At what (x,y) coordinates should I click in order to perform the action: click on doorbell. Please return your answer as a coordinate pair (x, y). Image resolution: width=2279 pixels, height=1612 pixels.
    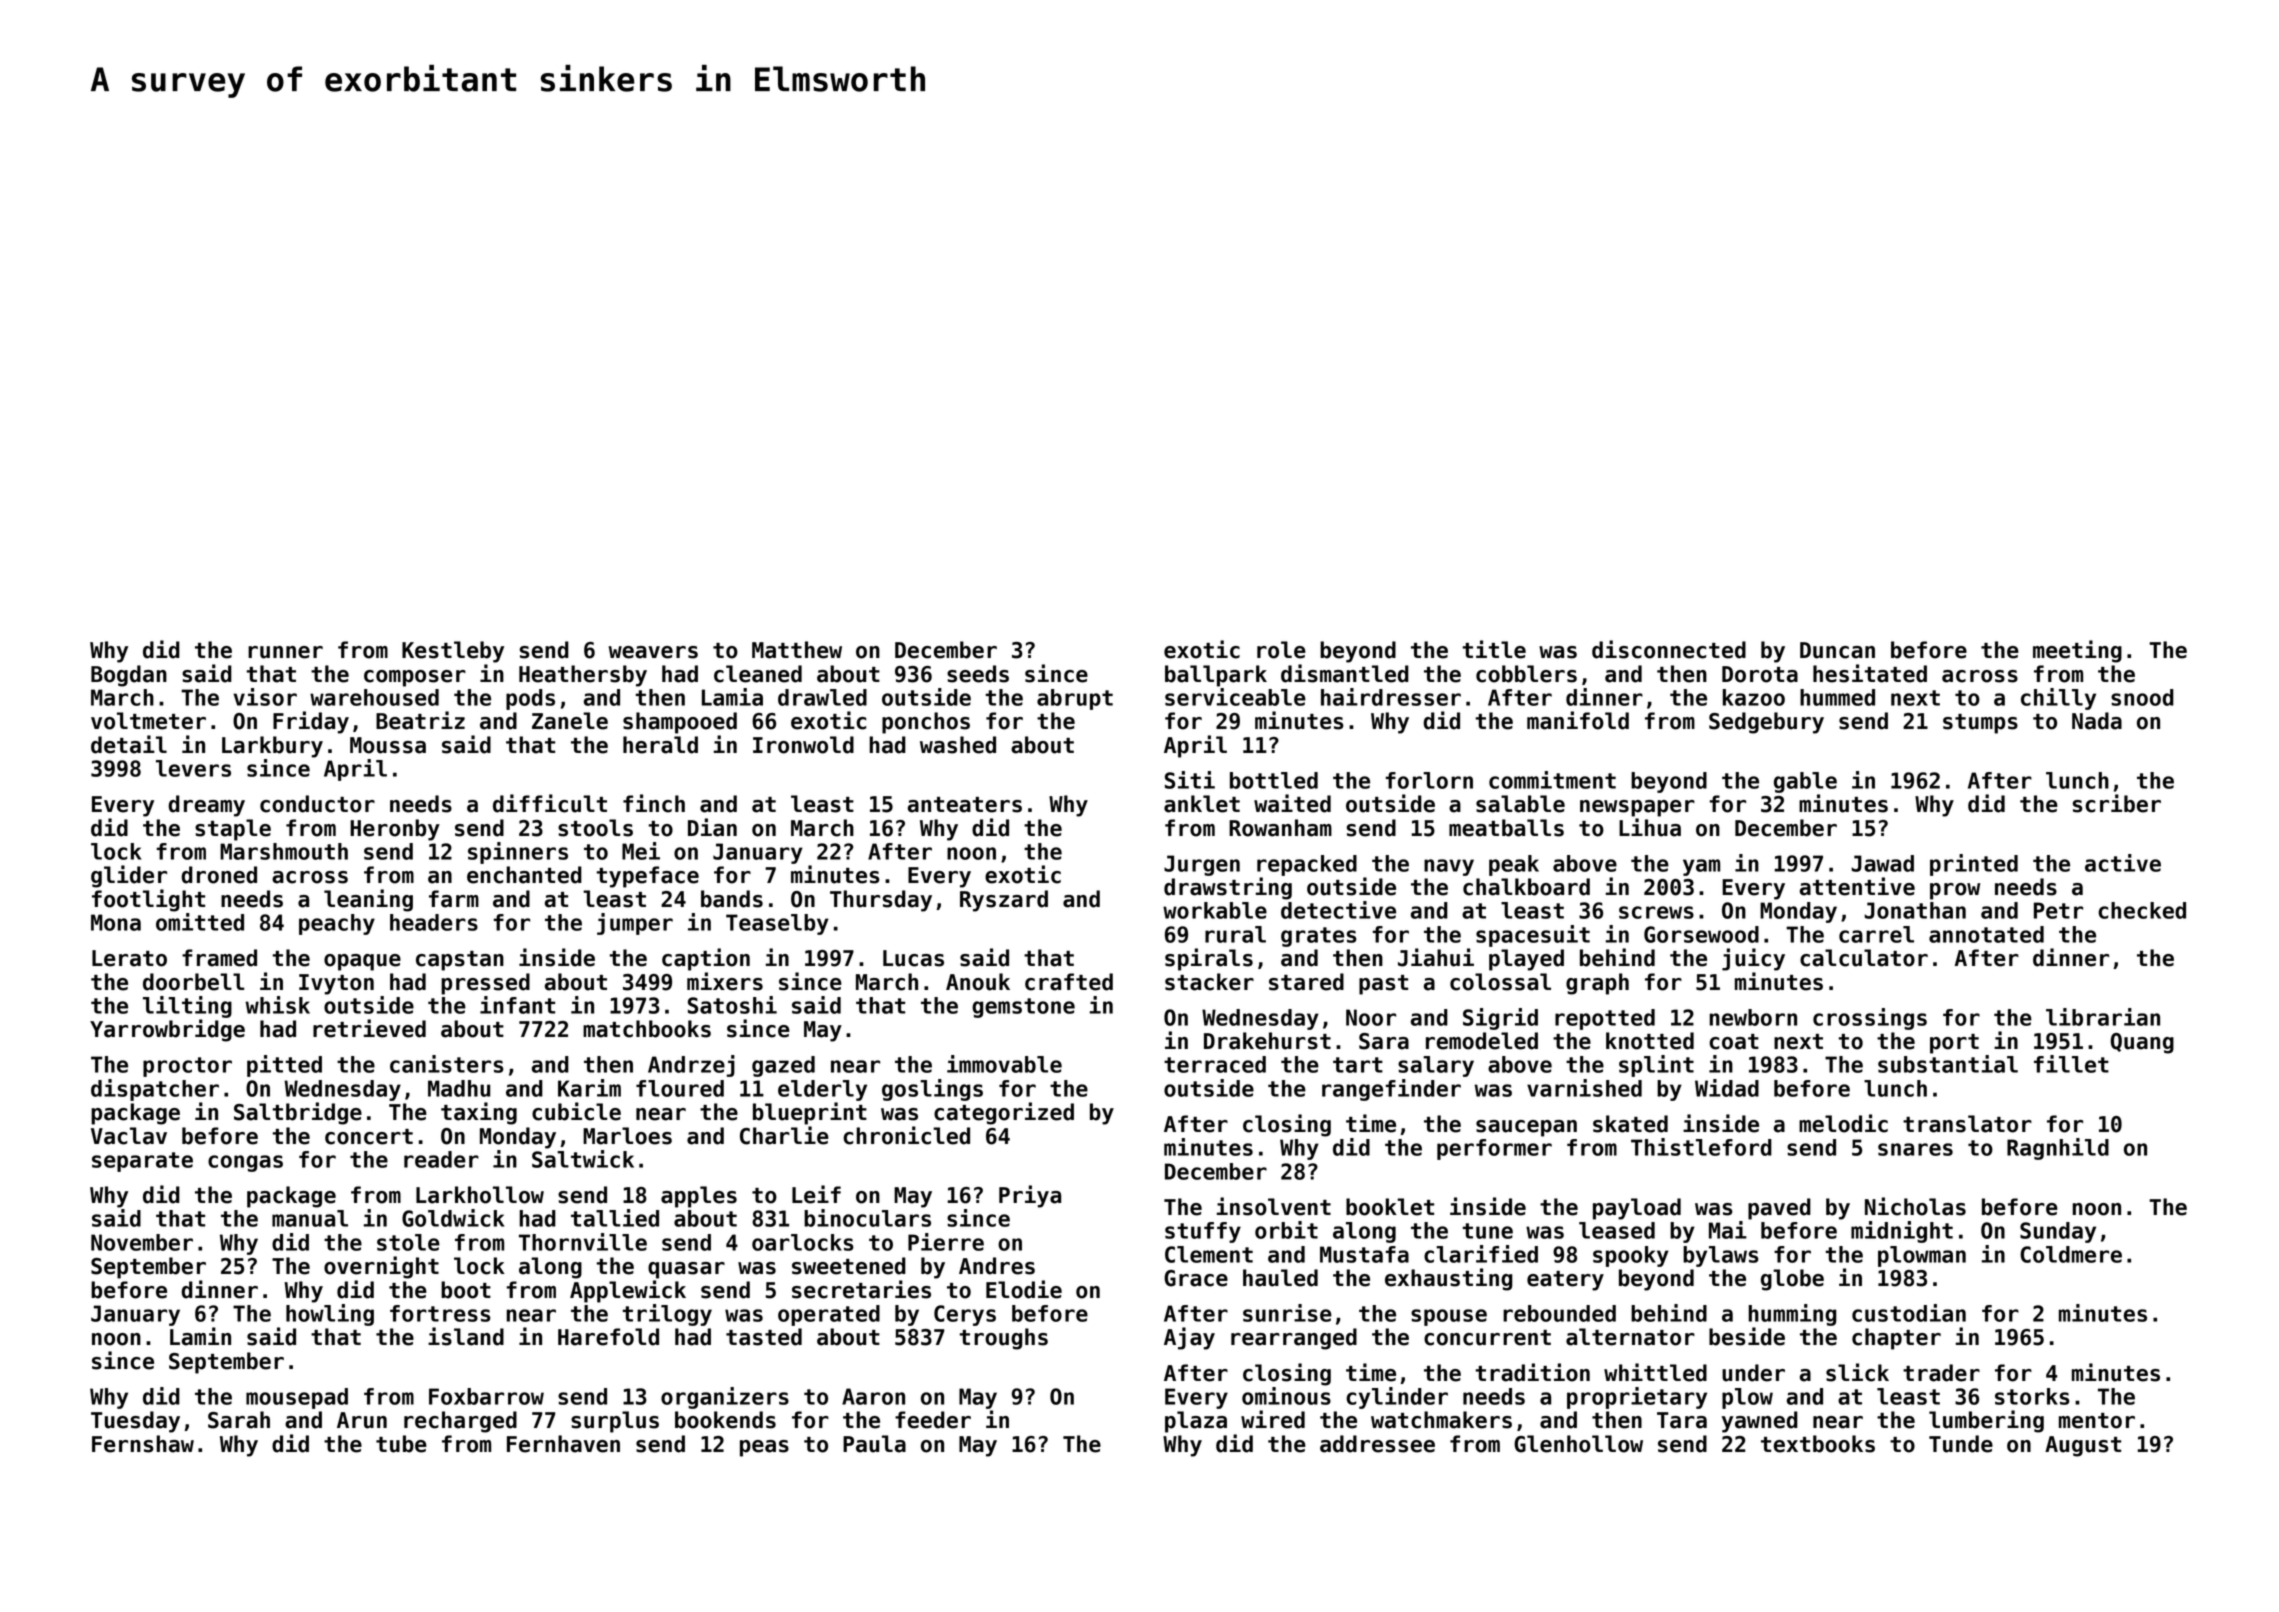
    Looking at the image, I should click on (193, 982).
